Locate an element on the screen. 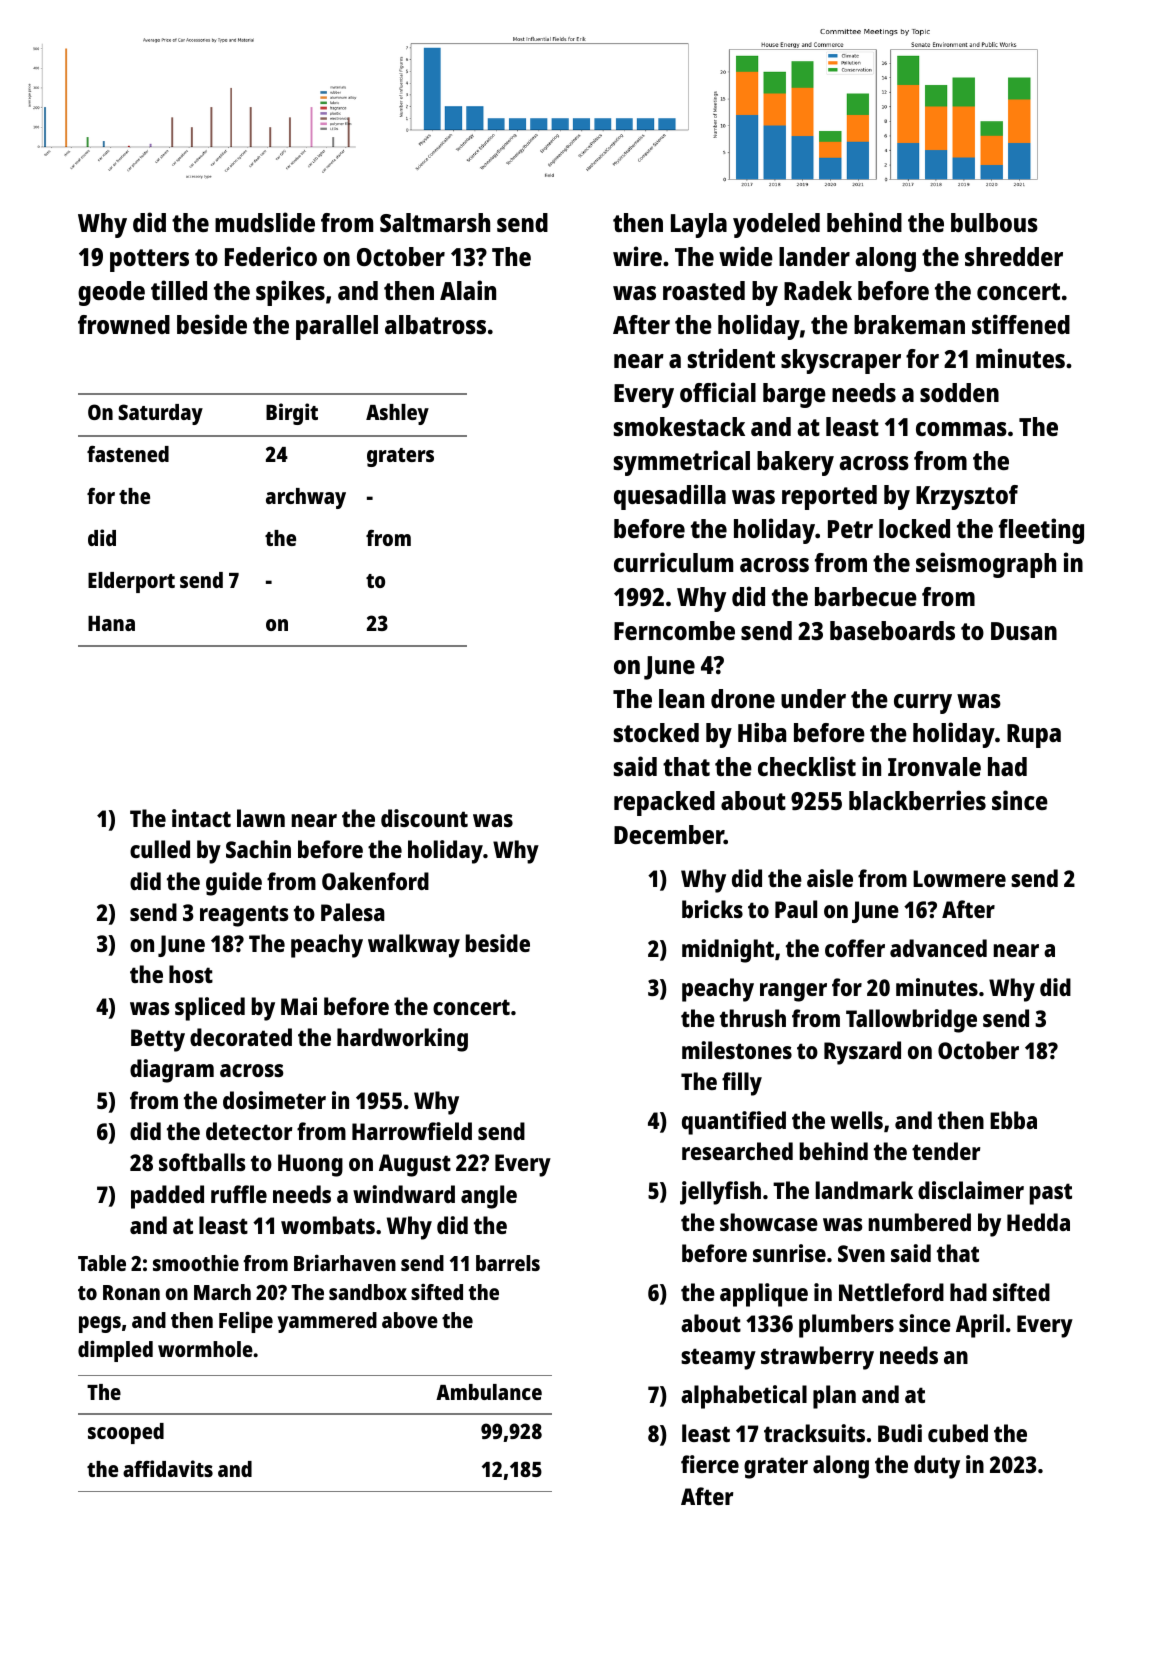 The width and height of the screenshot is (1165, 1654). Ronan is located at coordinates (131, 1292).
